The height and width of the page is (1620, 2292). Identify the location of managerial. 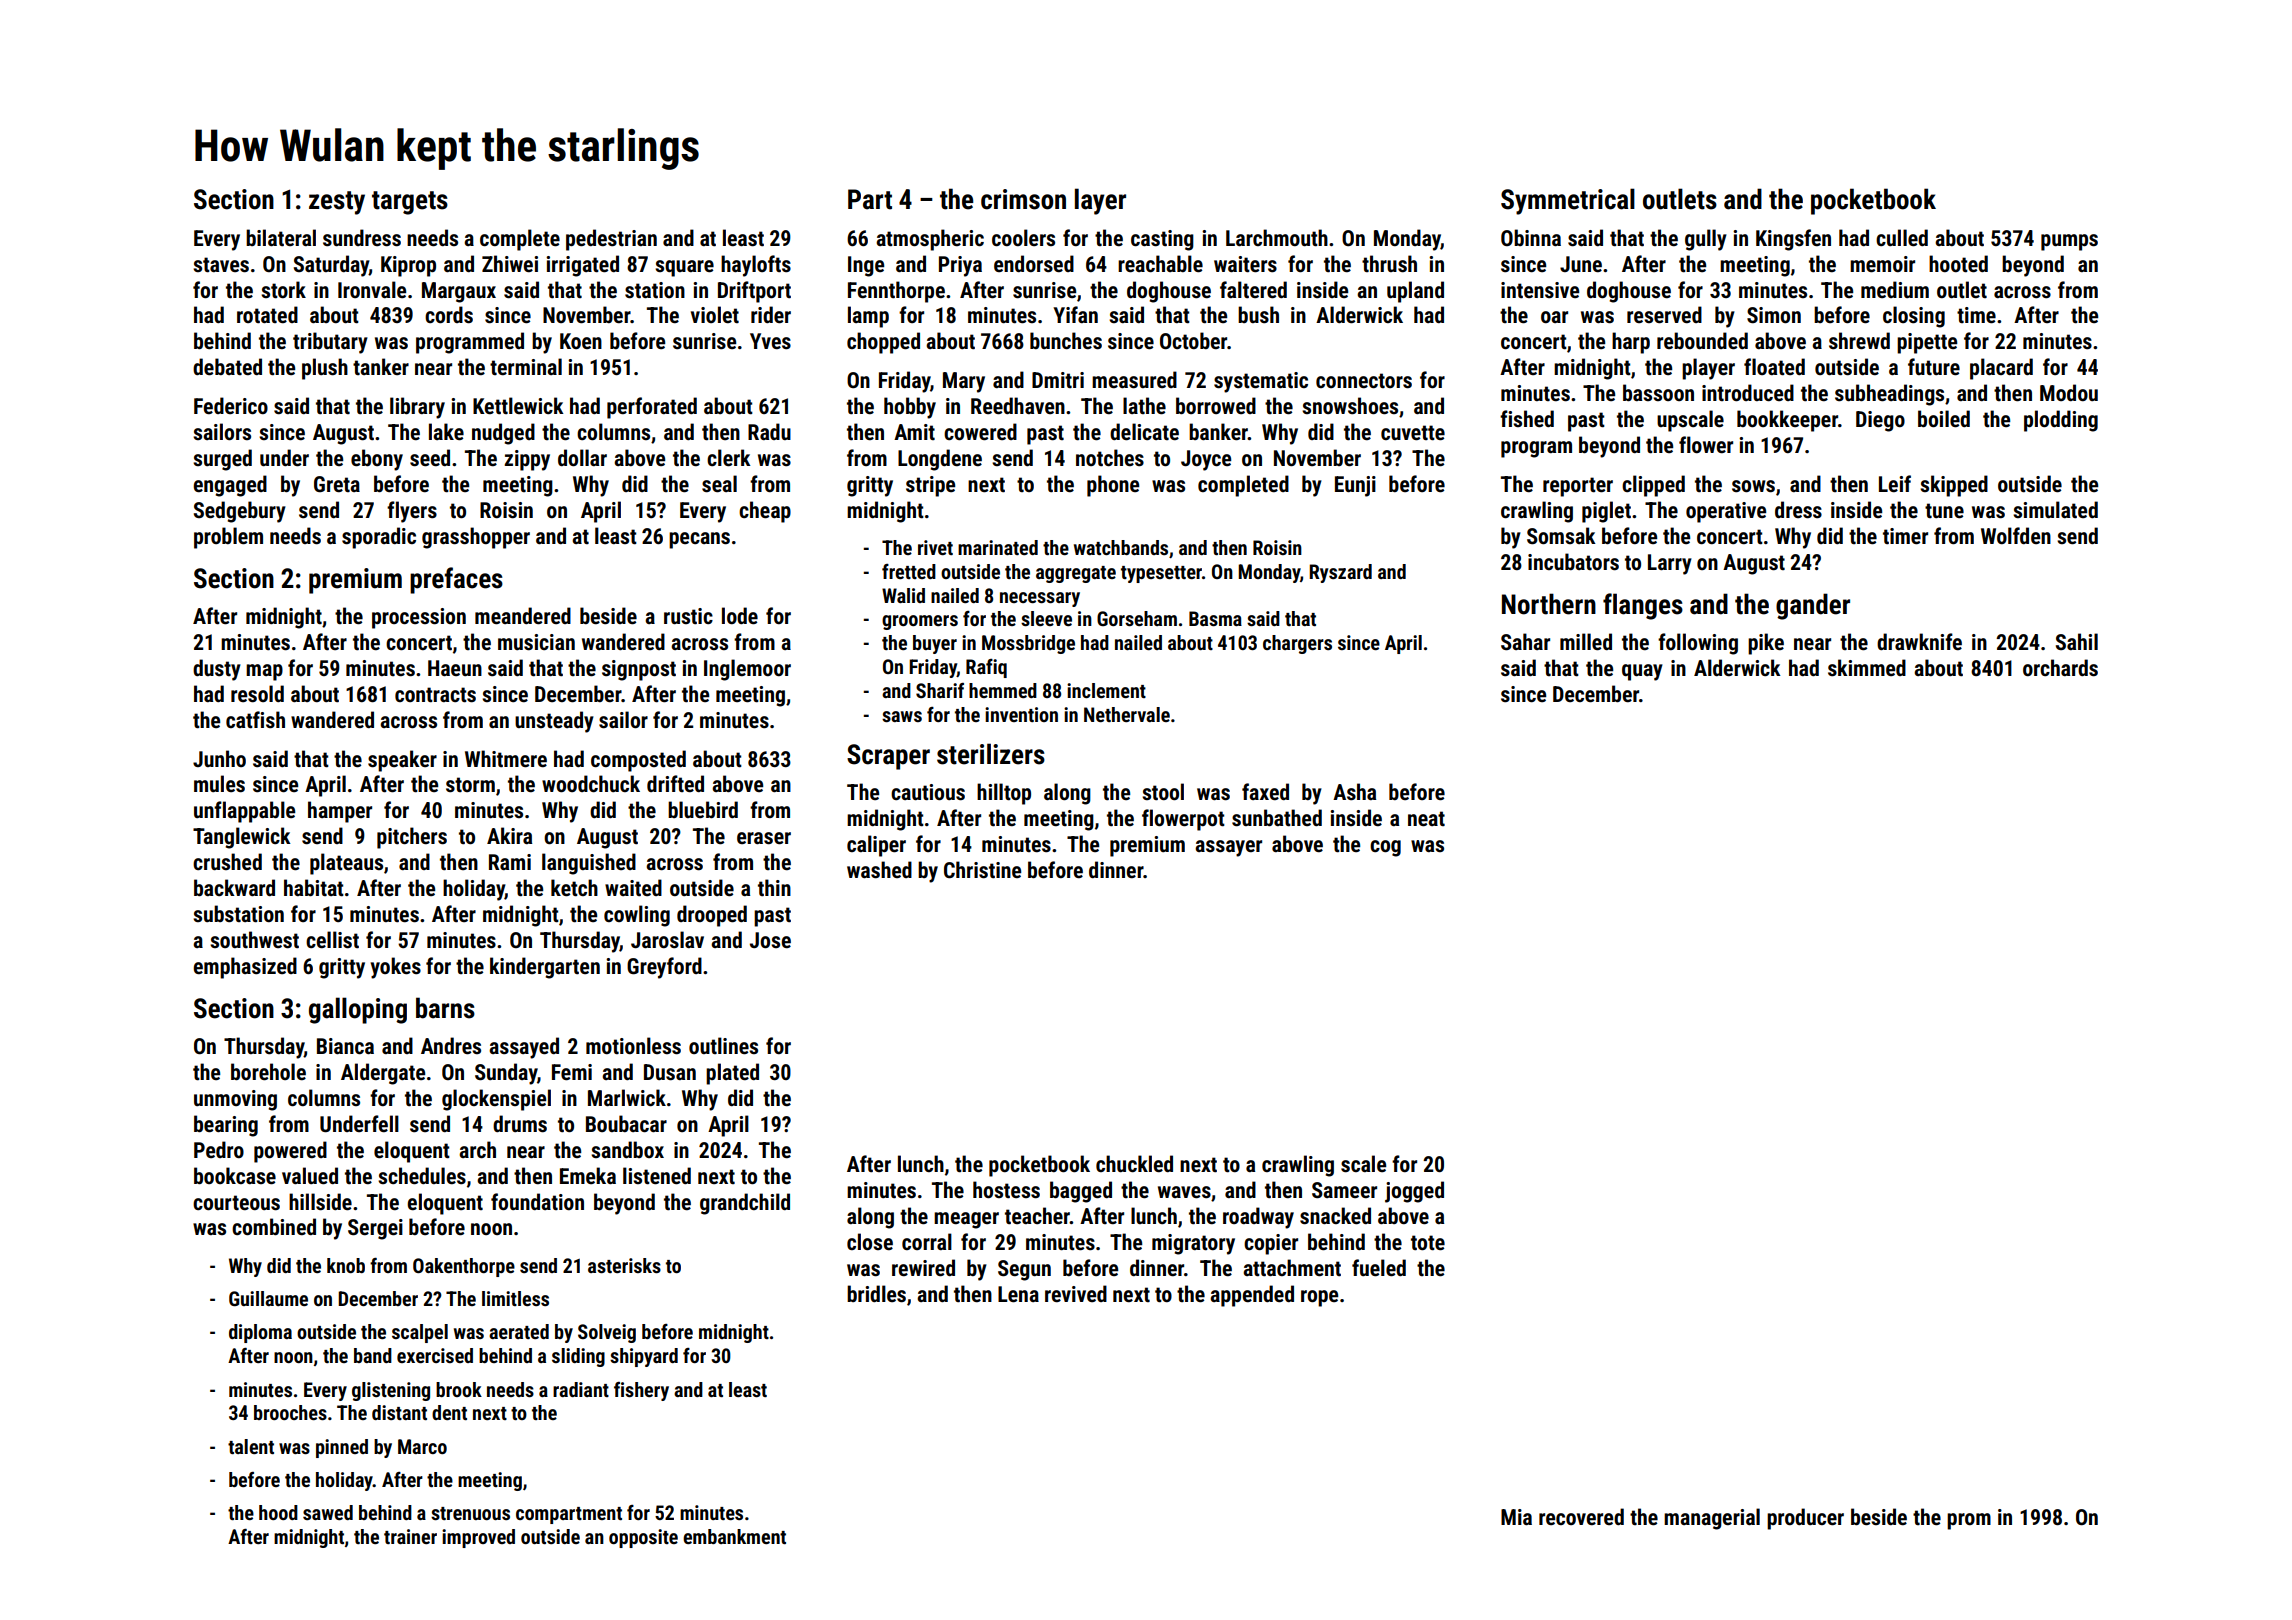
(1712, 1519).
